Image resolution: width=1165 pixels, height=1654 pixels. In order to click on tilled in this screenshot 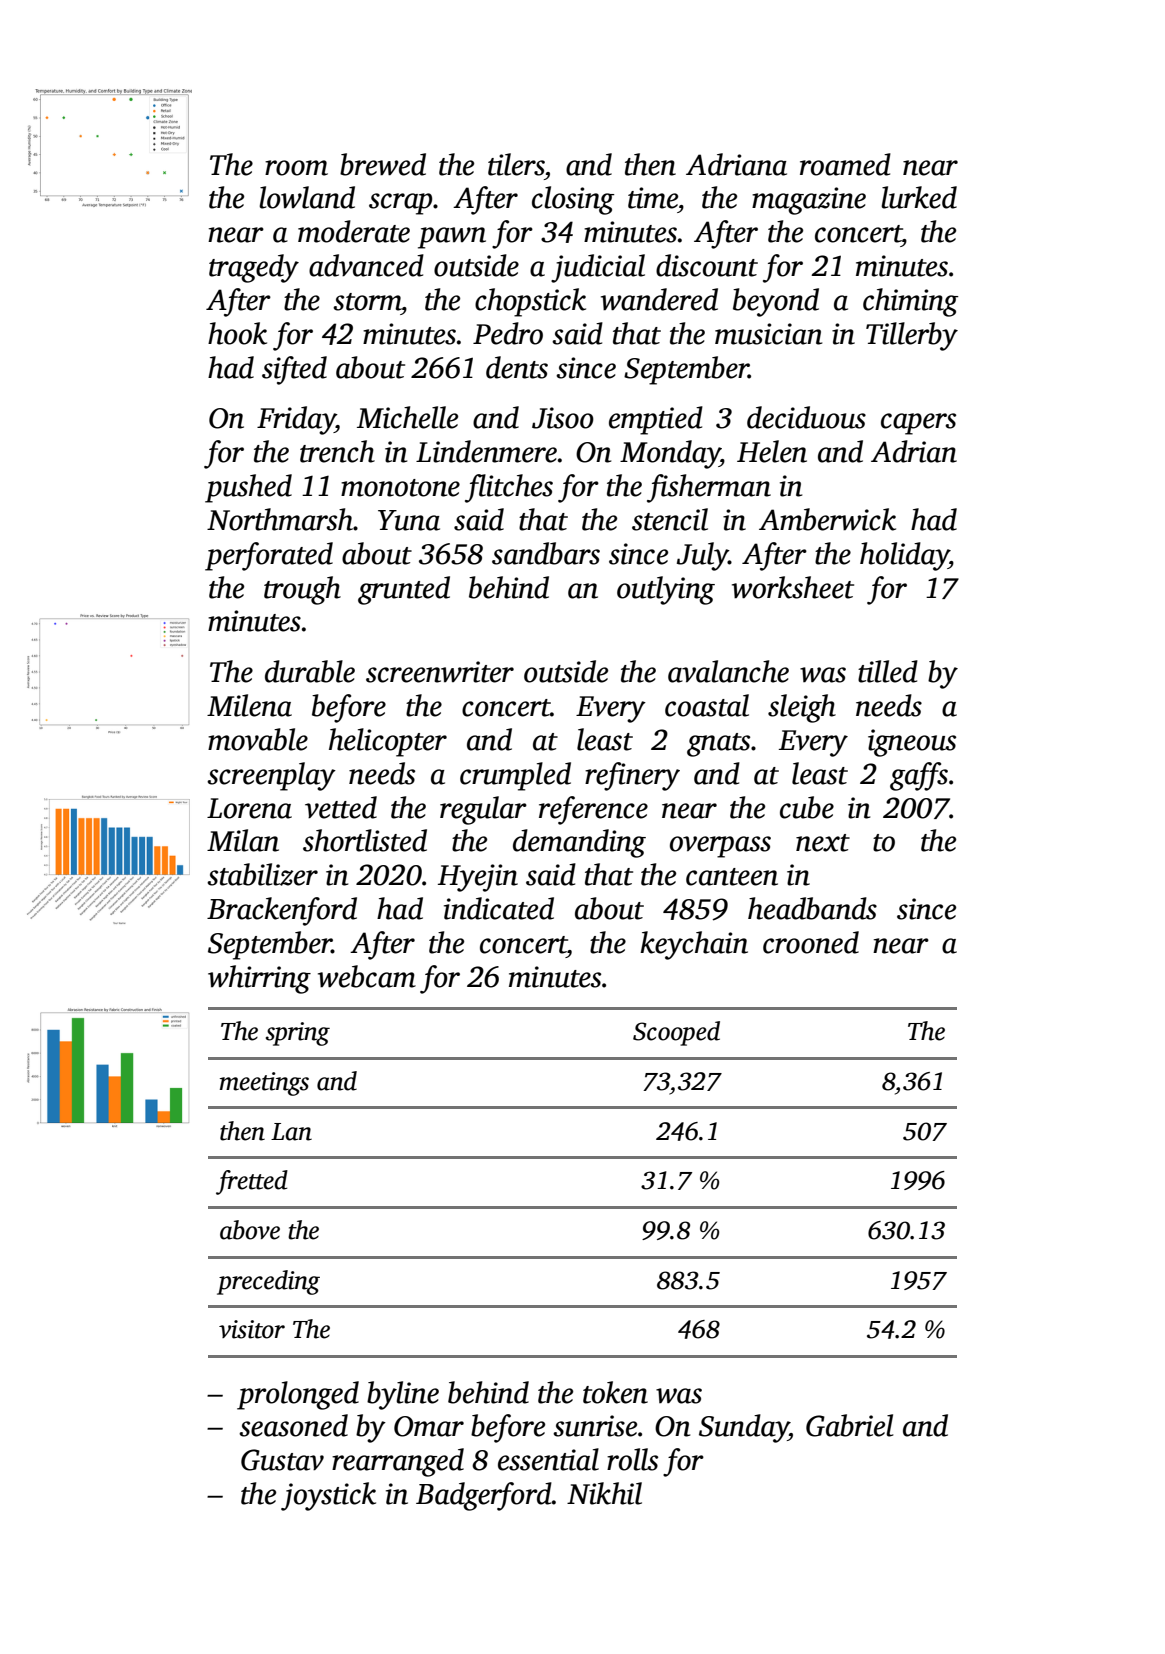, I will do `click(888, 671)`.
